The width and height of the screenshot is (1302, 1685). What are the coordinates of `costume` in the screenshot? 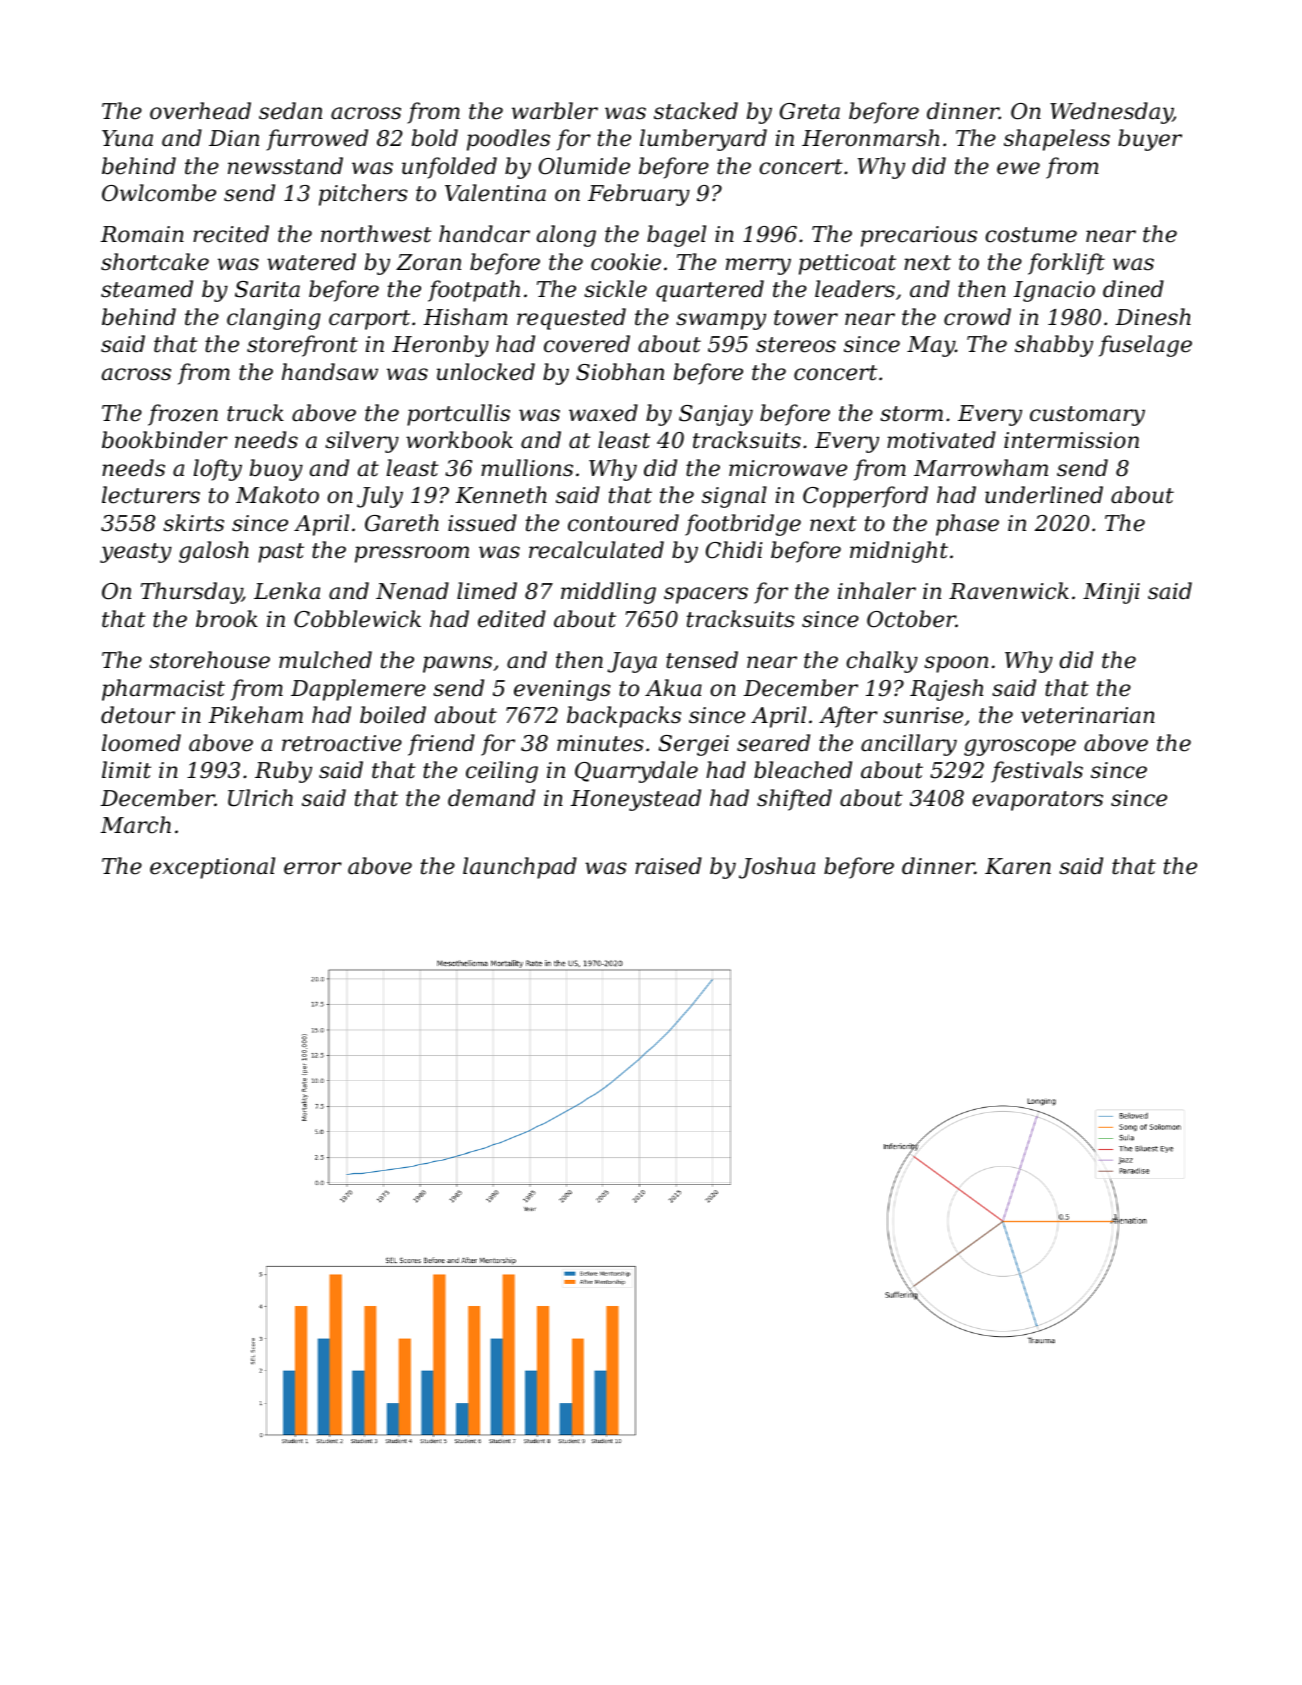 It's located at (1031, 235).
